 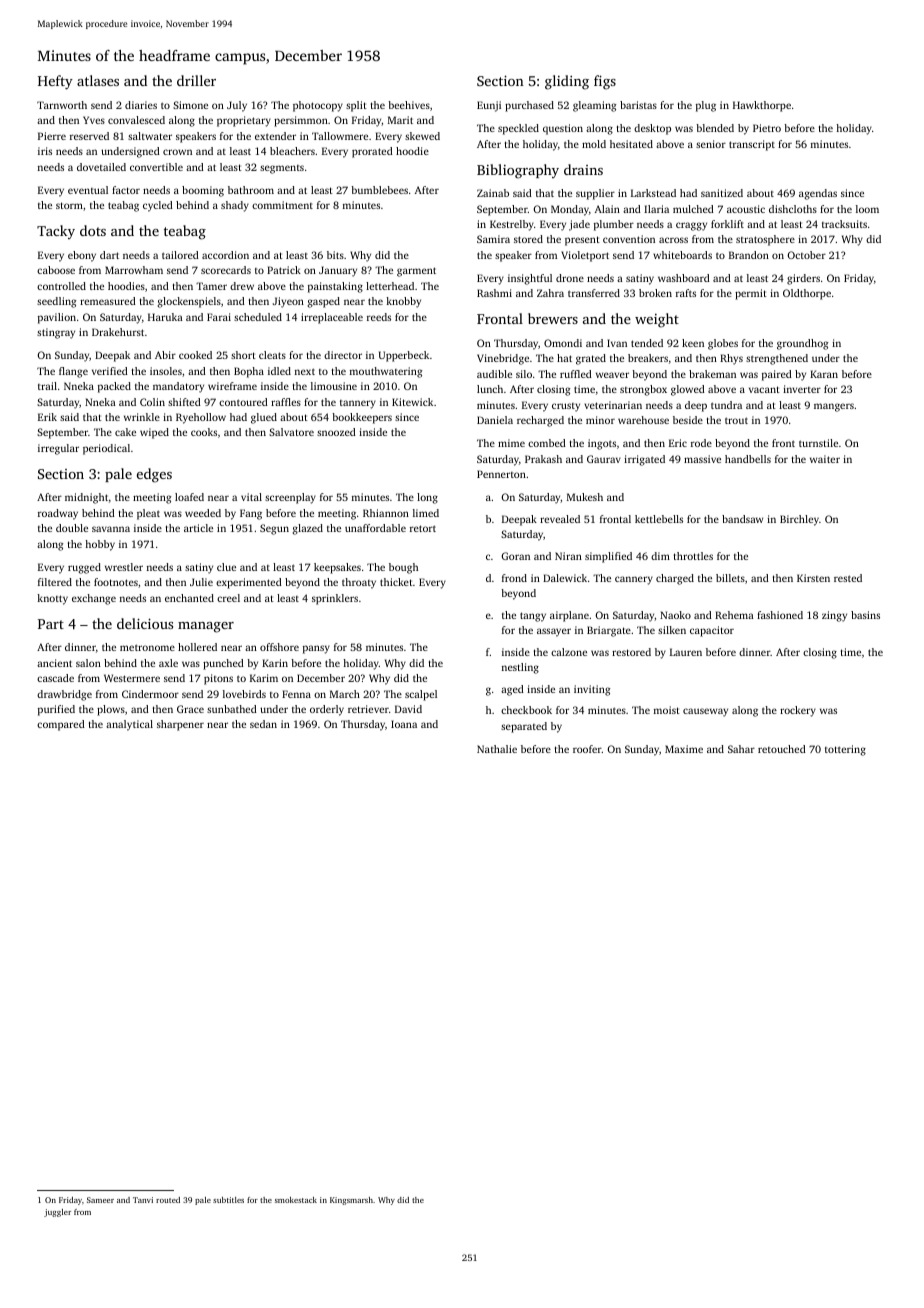 I want to click on compared, so click(x=61, y=725).
